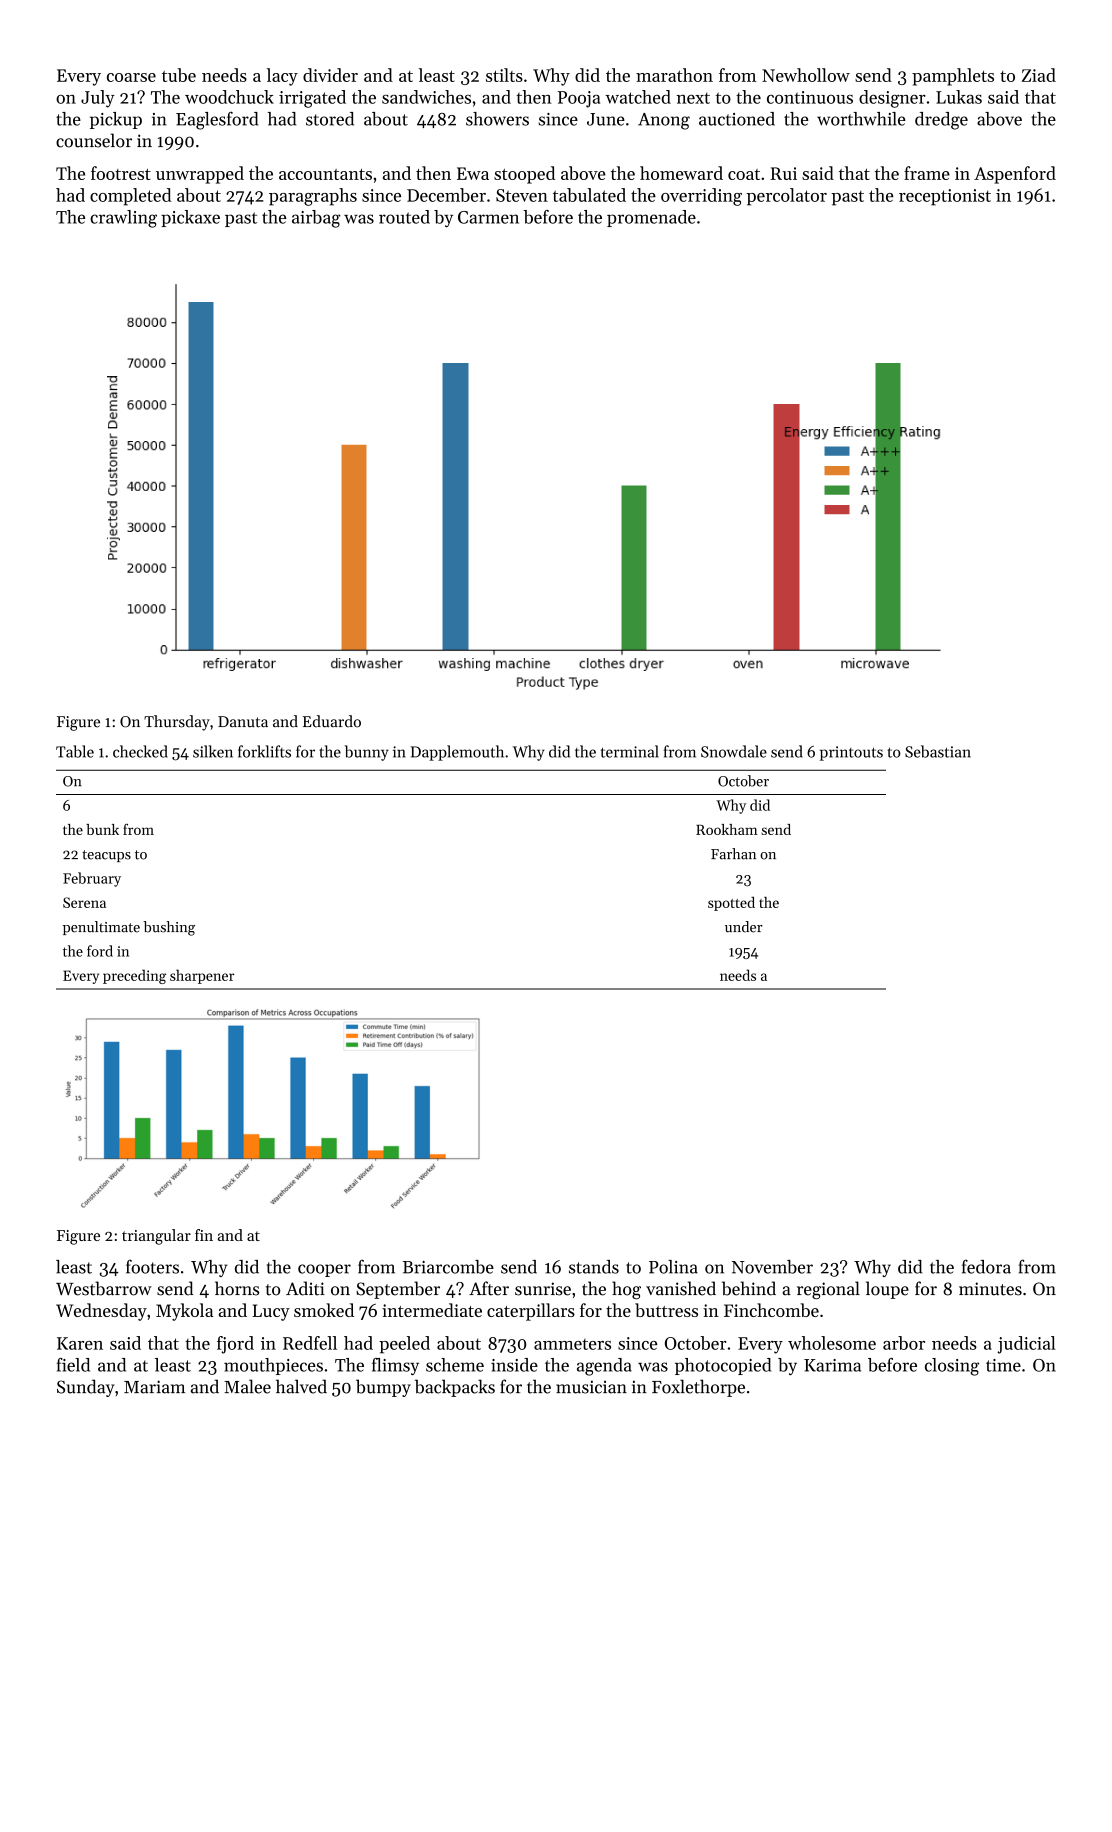 The width and height of the screenshot is (1112, 1832). Describe the element at coordinates (952, 1367) in the screenshot. I see `closing` at that location.
